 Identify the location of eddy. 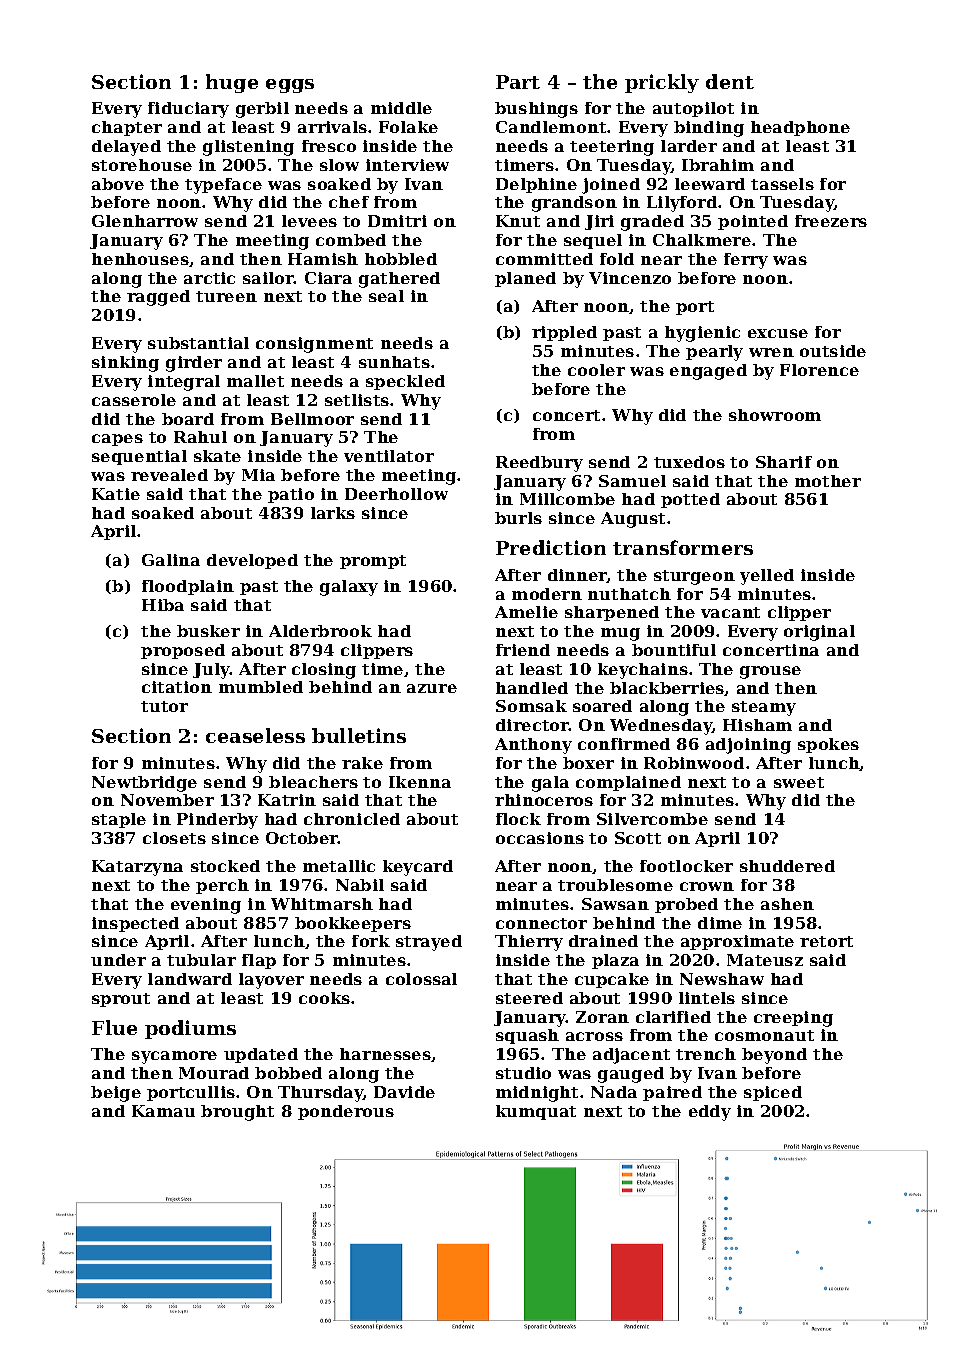
(710, 1113).
